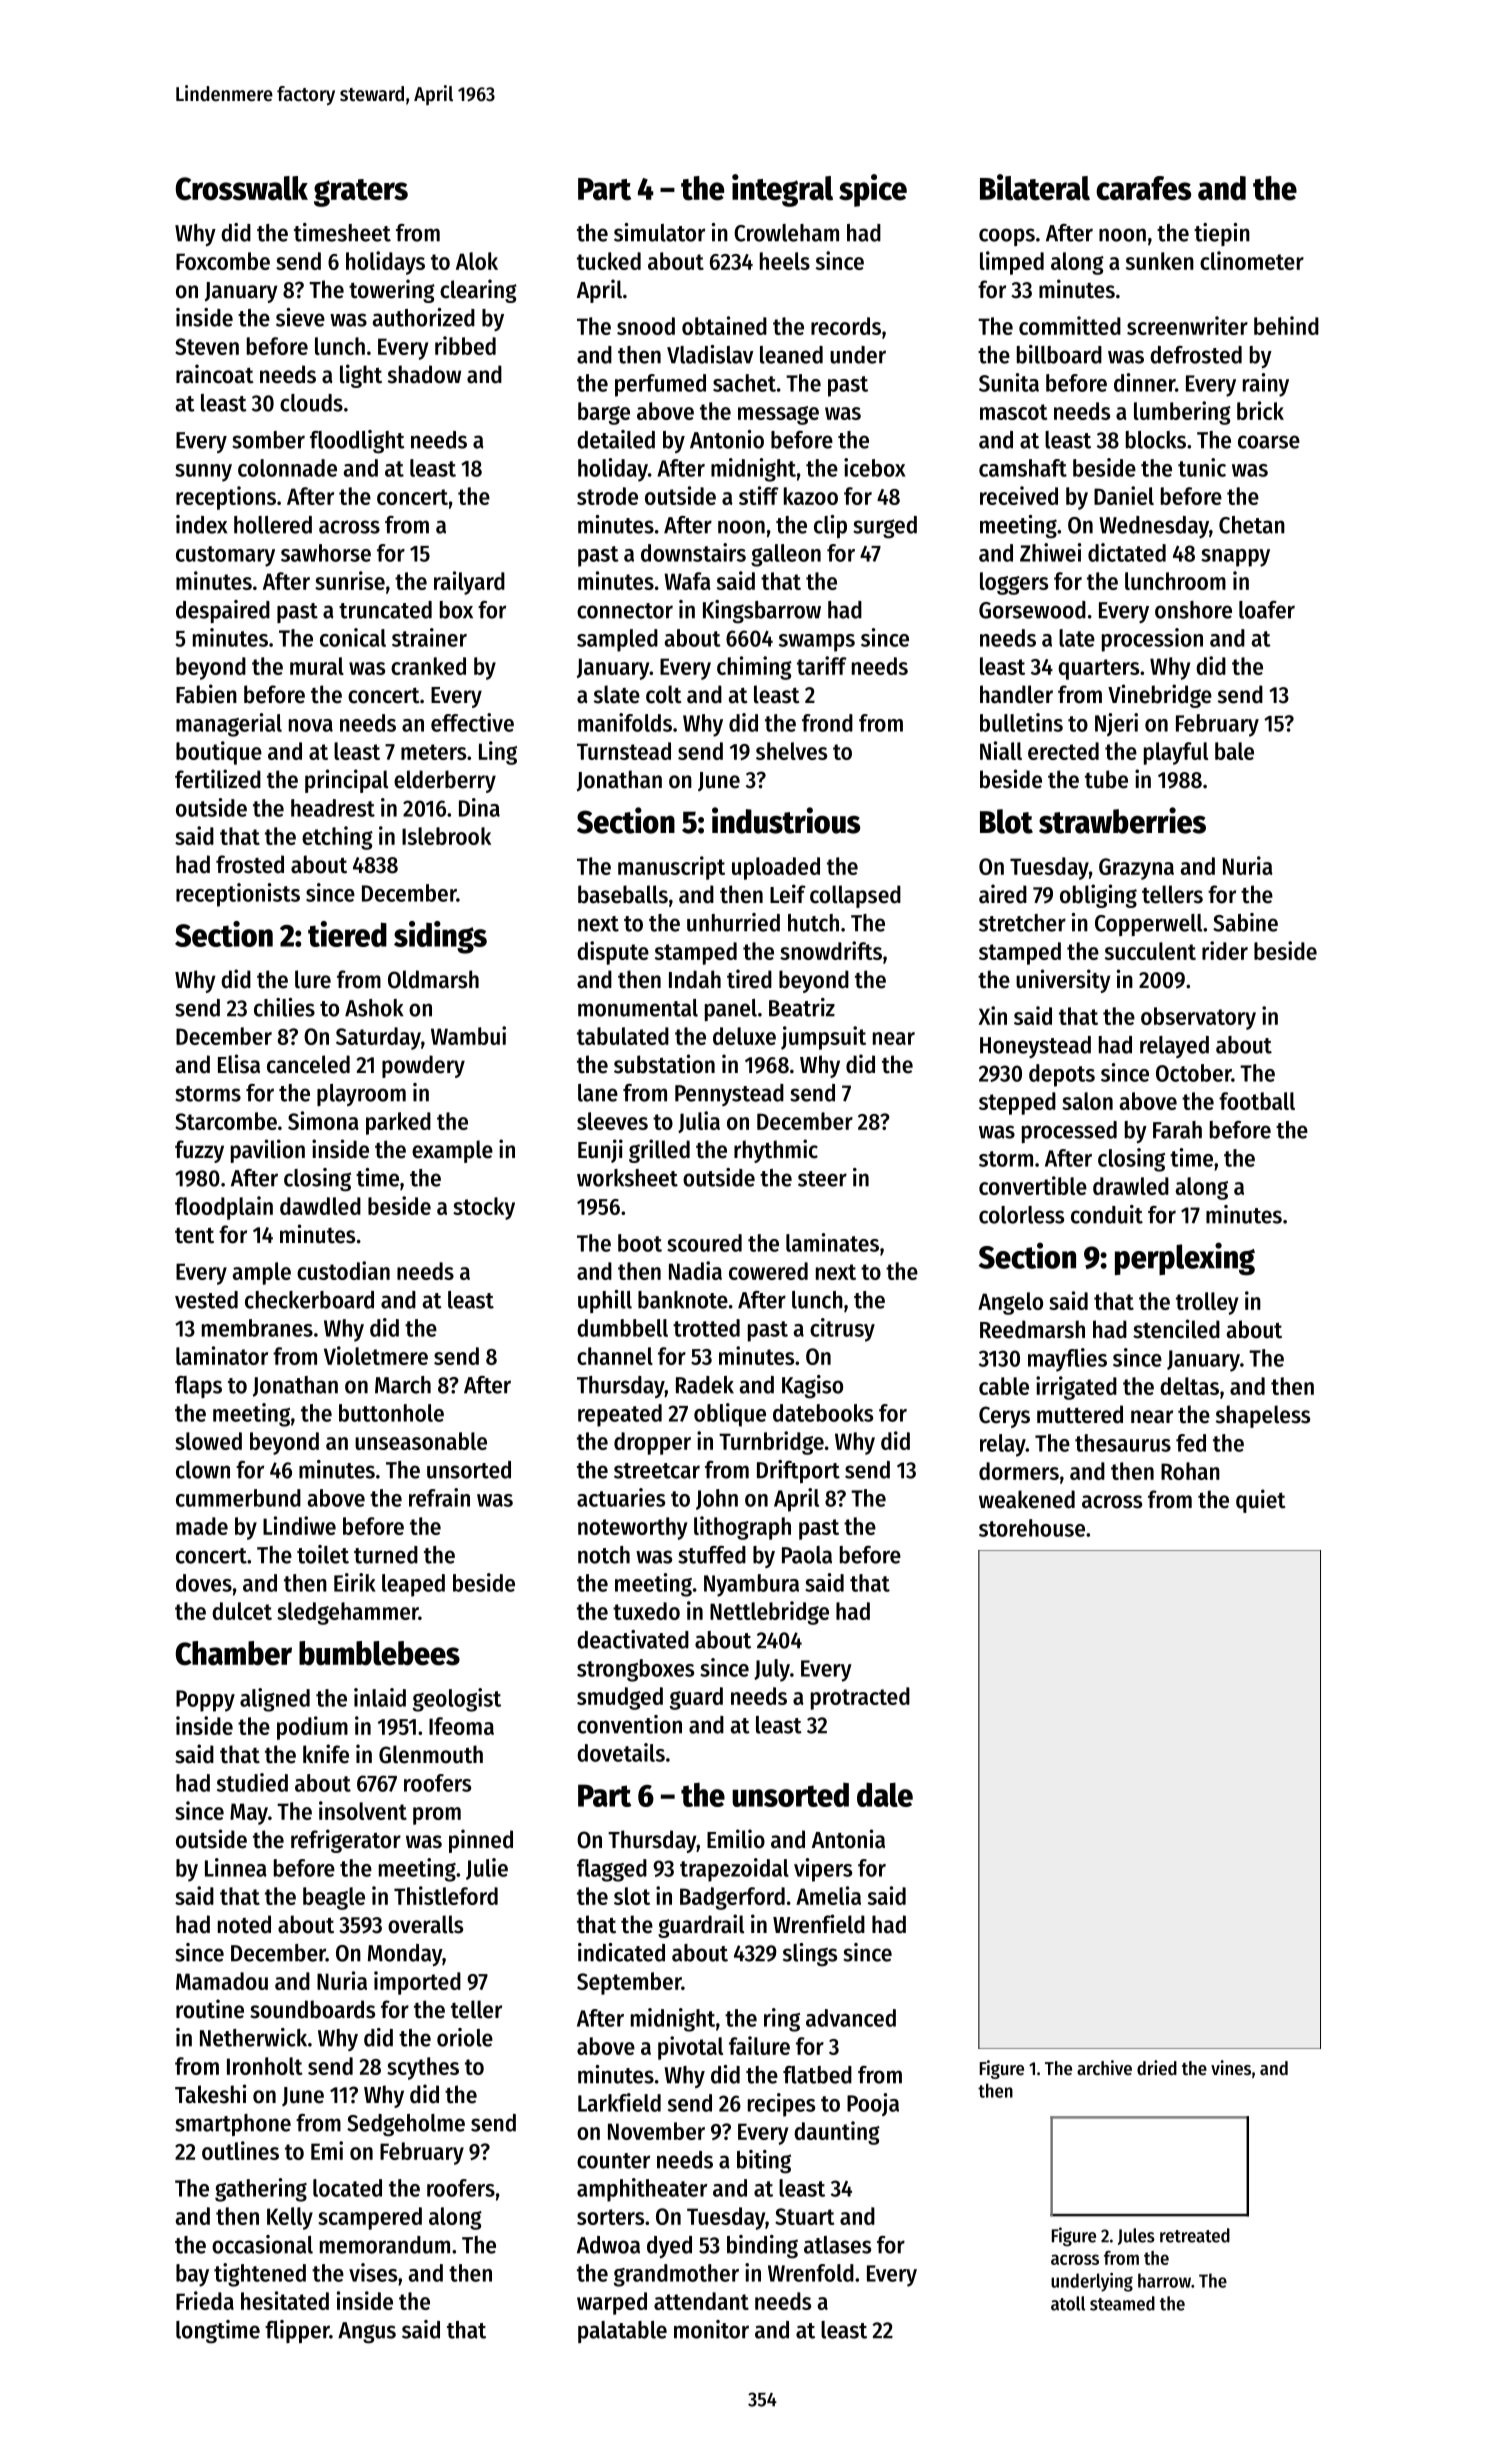 The image size is (1496, 2464). Describe the element at coordinates (1202, 467) in the page. I see `tunic` at that location.
